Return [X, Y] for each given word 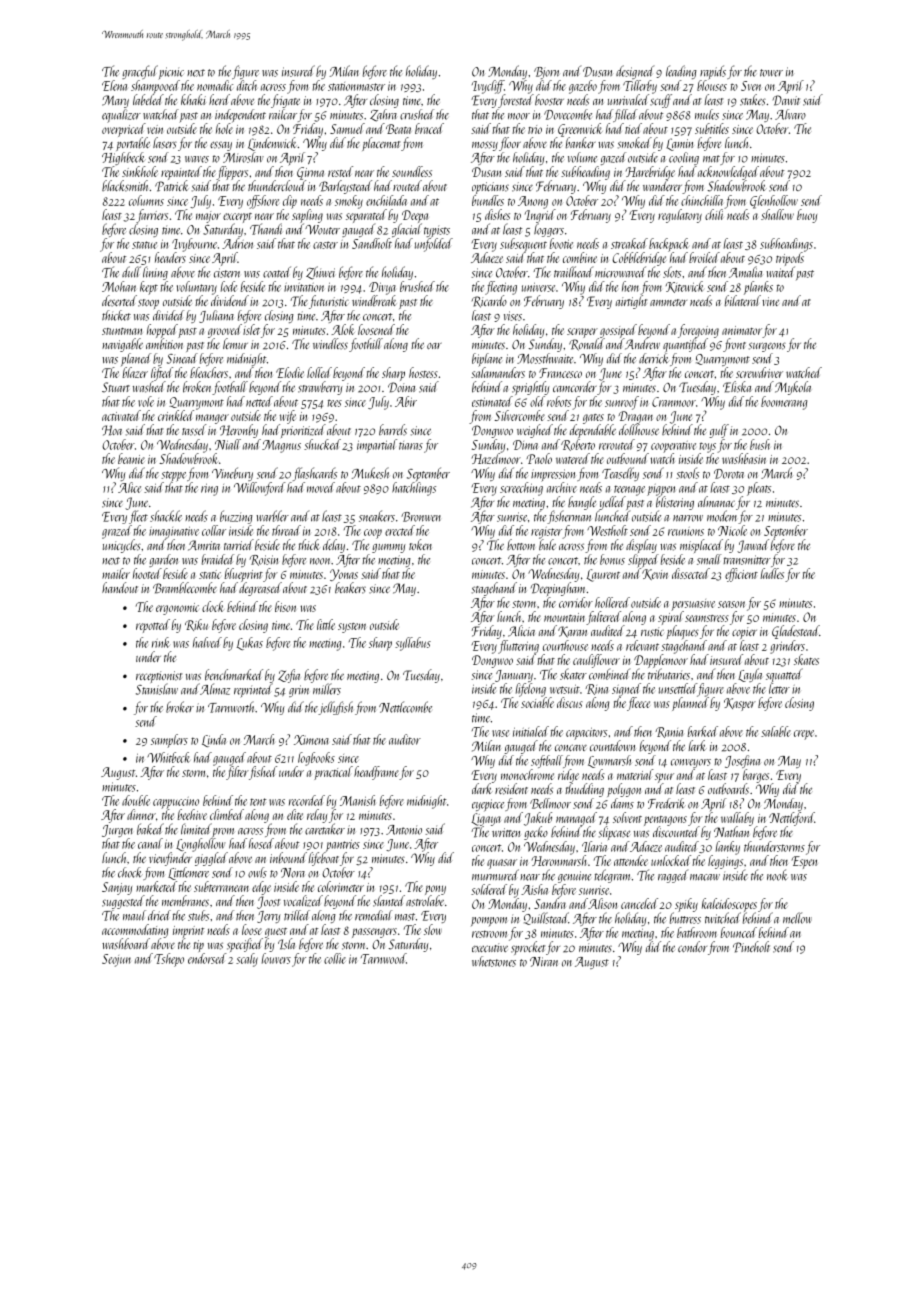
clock [213, 606]
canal [150, 843]
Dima [525, 445]
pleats [759, 489]
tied [633, 128]
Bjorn [546, 73]
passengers [374, 933]
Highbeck [124, 158]
